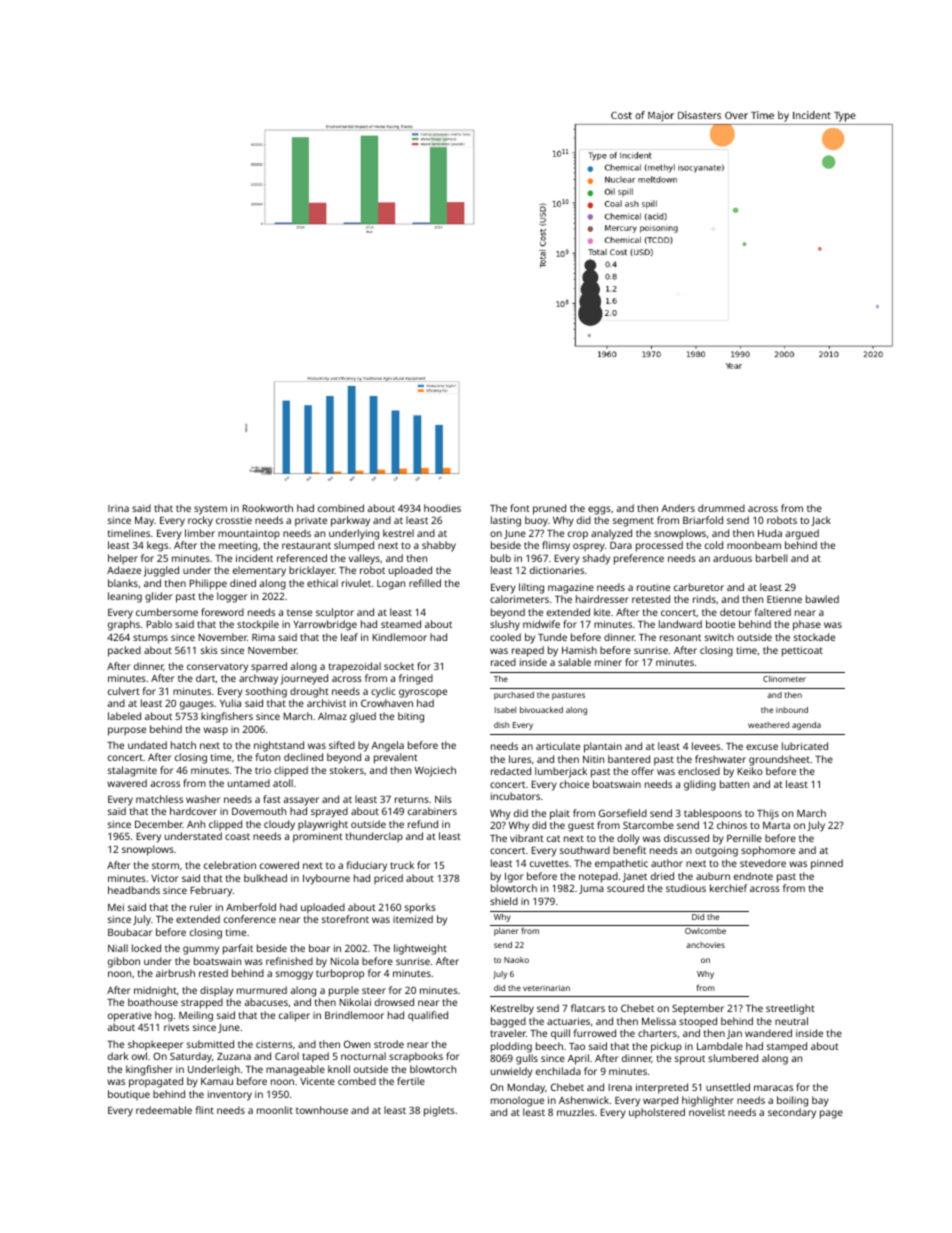  I want to click on landward, so click(680, 624).
